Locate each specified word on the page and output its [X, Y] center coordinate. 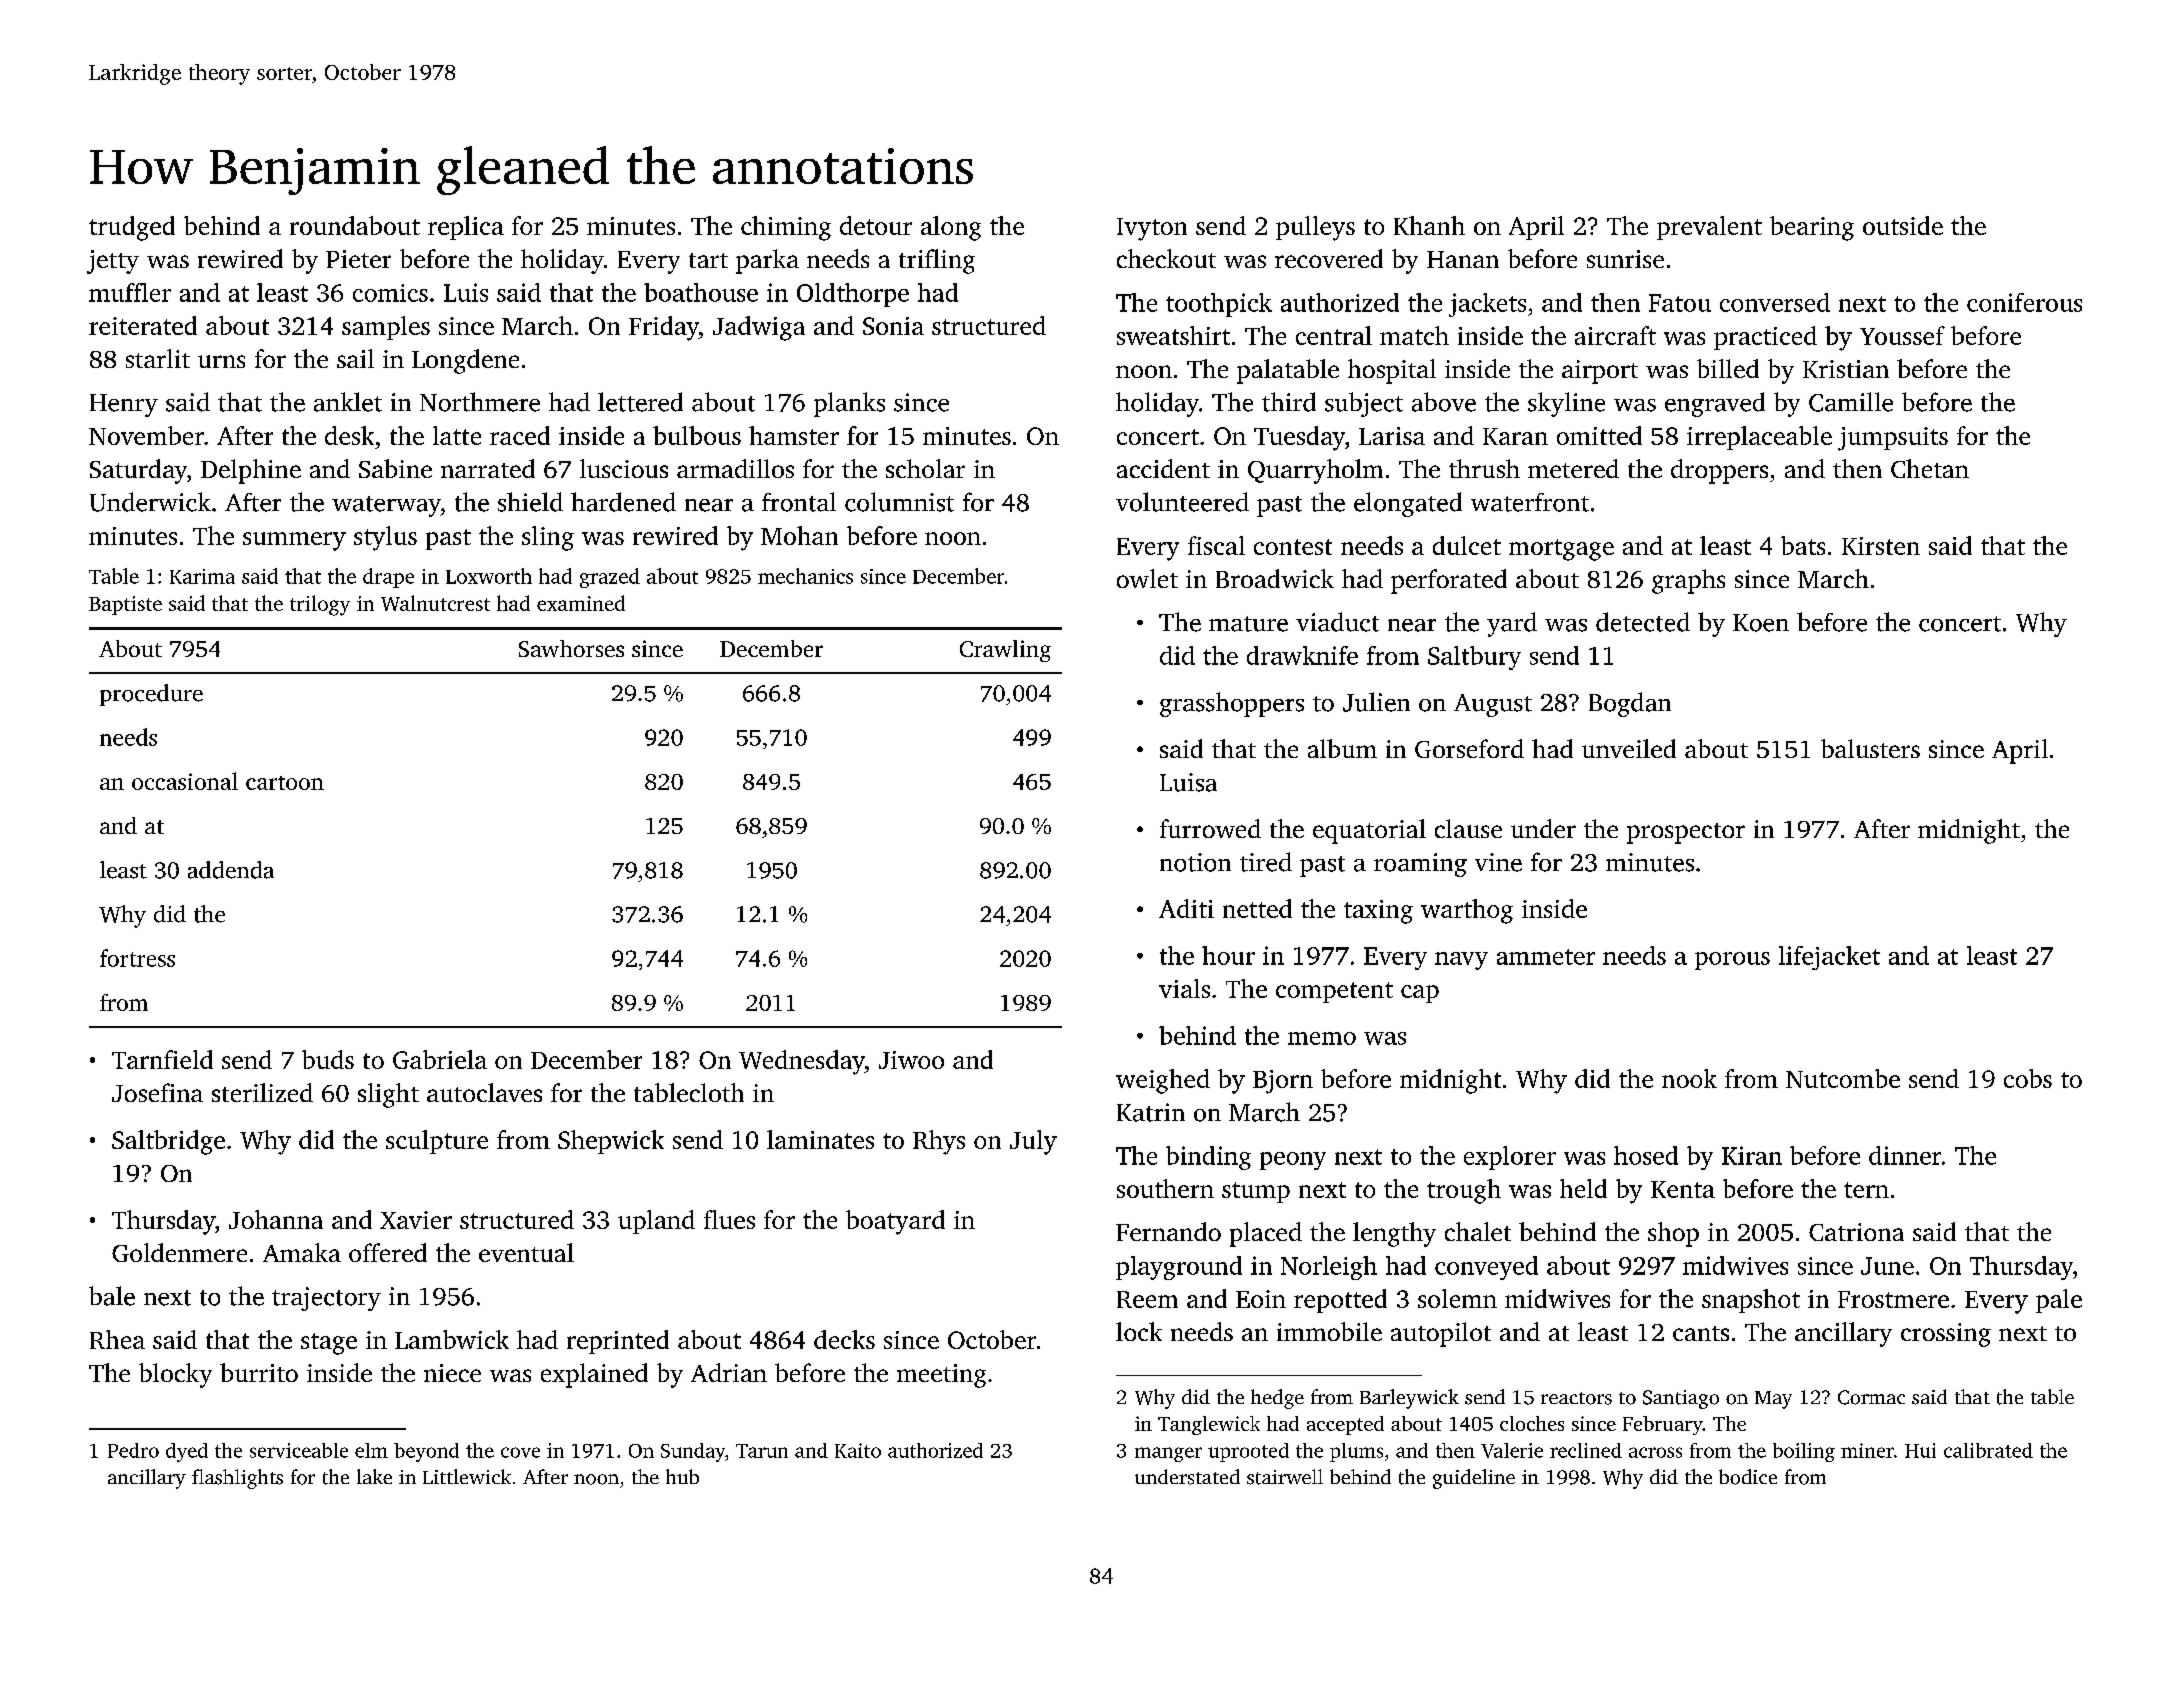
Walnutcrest [435, 603]
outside [1903, 225]
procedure [151, 695]
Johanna [276, 1219]
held [1583, 1188]
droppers [1719, 471]
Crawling [1005, 651]
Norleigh [1329, 1268]
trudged [132, 228]
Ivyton [1152, 229]
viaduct [1337, 622]
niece [452, 1373]
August [1493, 705]
